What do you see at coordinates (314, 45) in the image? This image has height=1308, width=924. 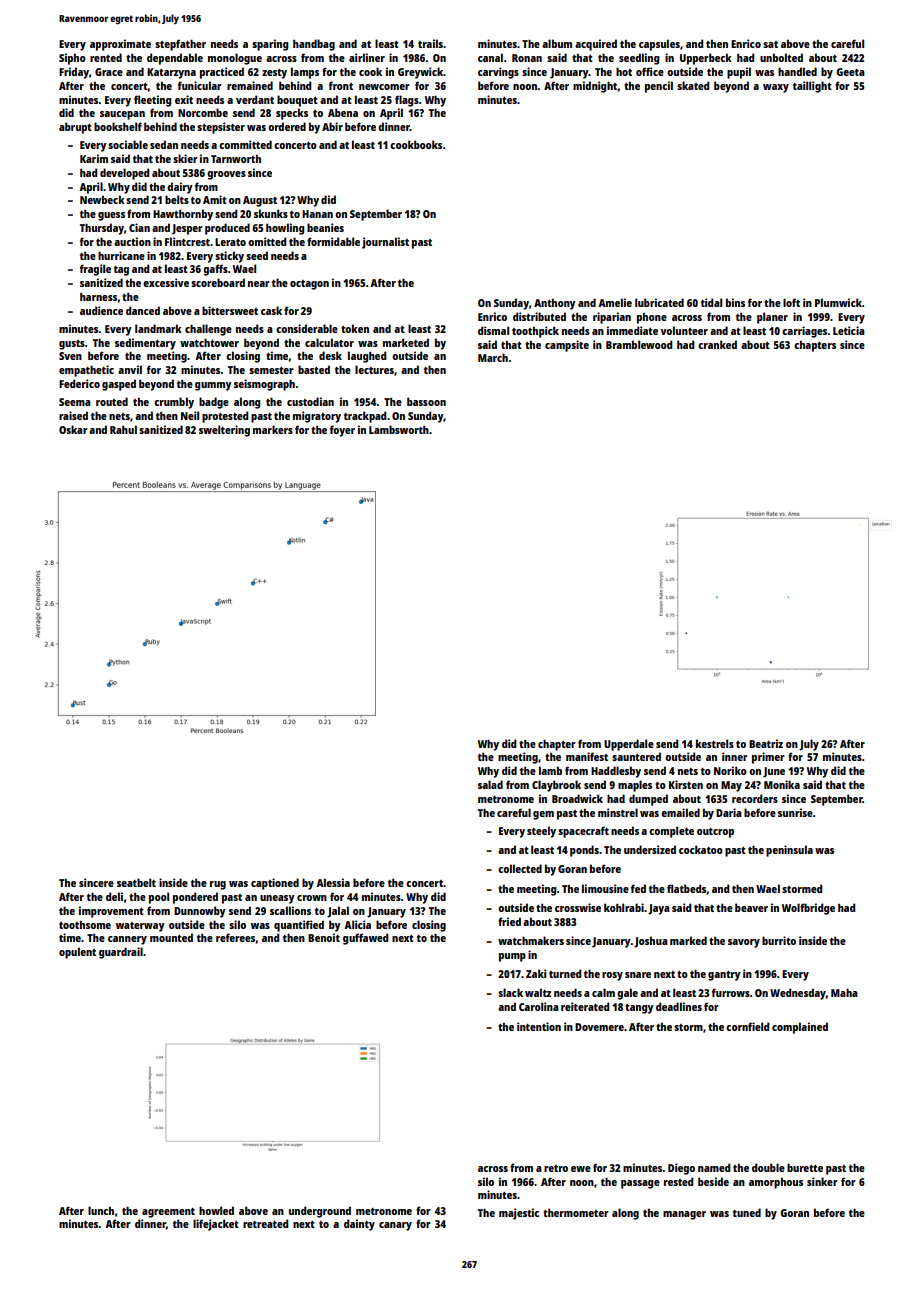 I see `handbag` at bounding box center [314, 45].
